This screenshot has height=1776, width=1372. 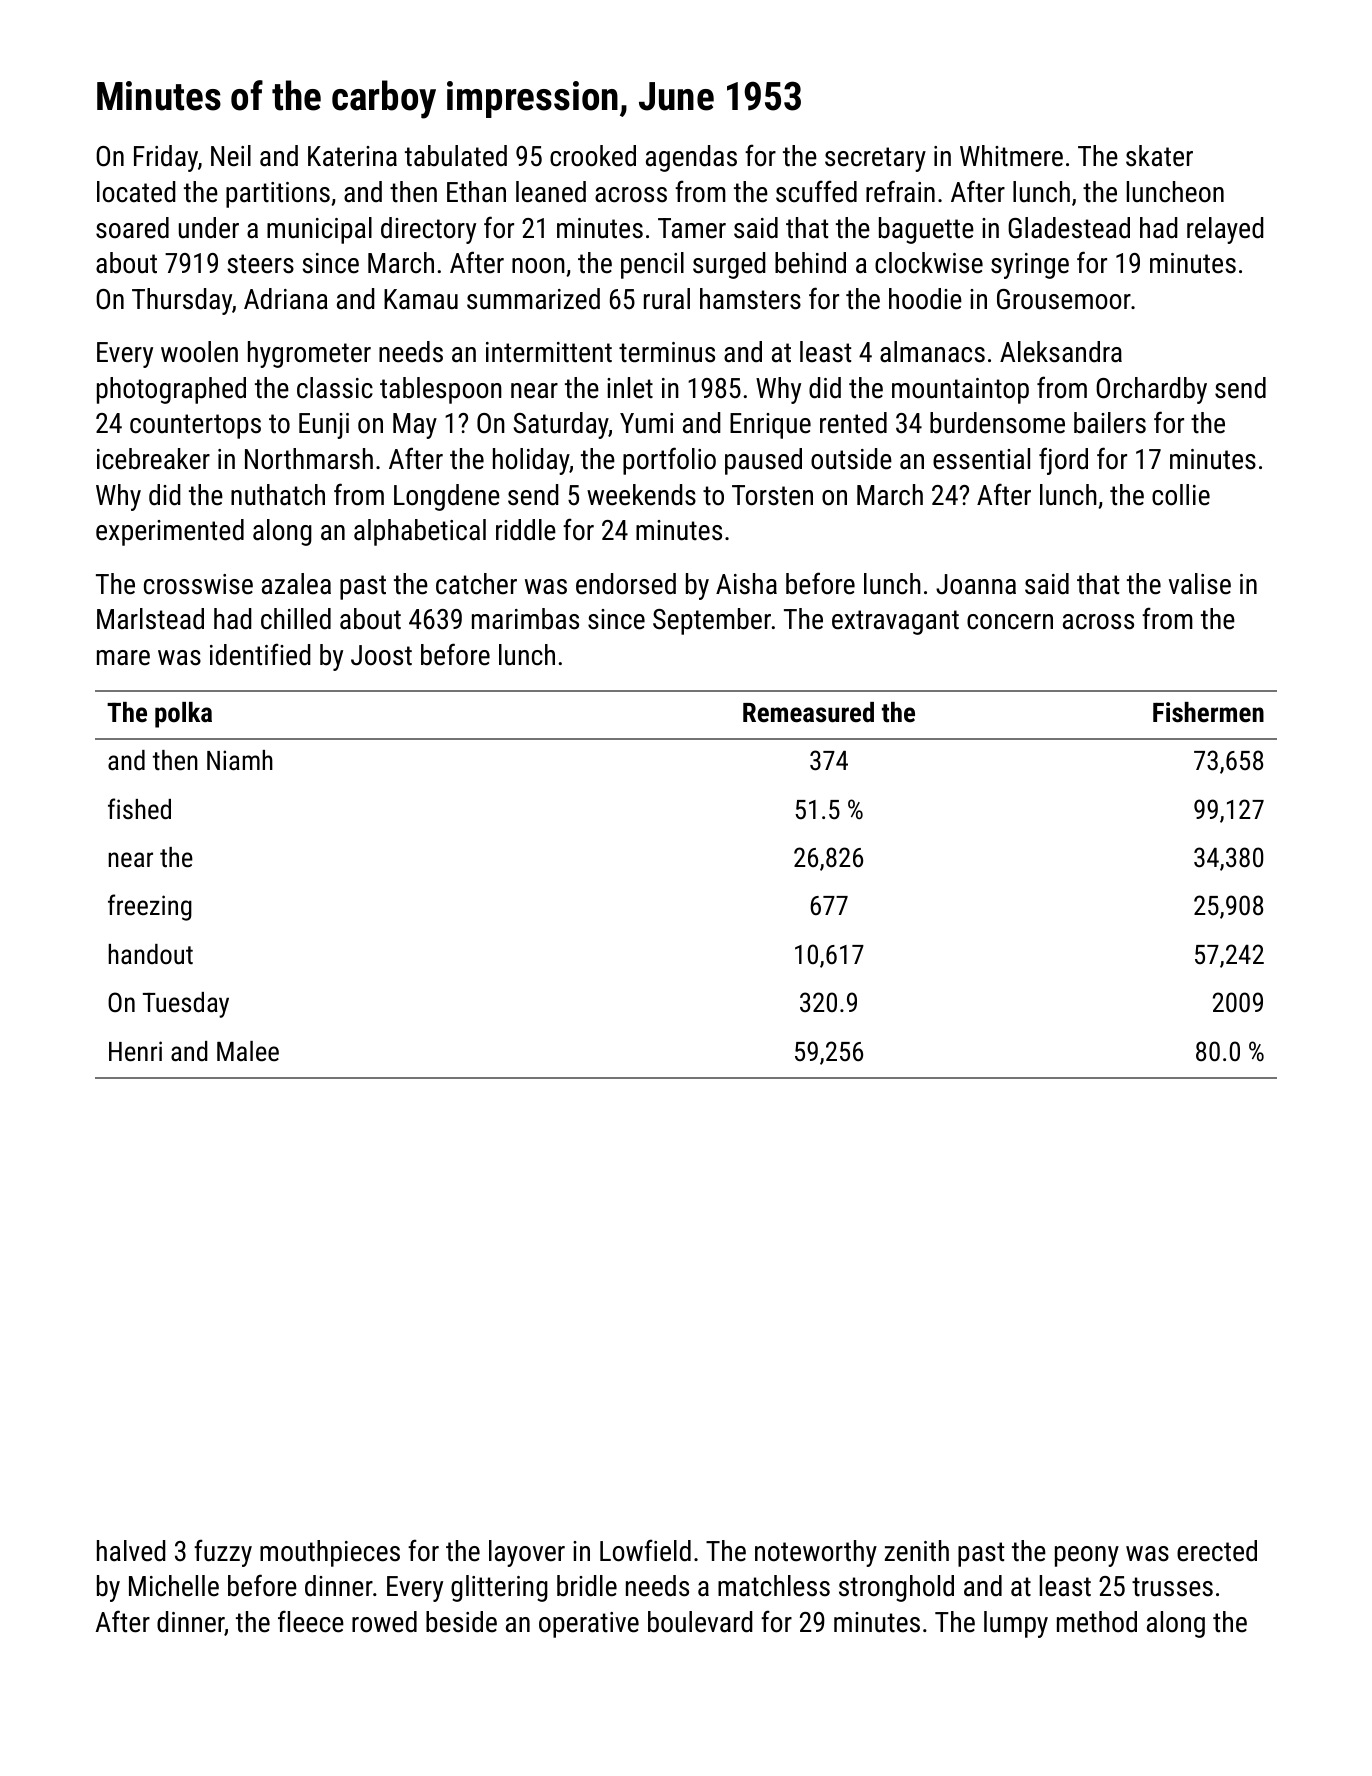 I want to click on operative, so click(x=589, y=1625).
